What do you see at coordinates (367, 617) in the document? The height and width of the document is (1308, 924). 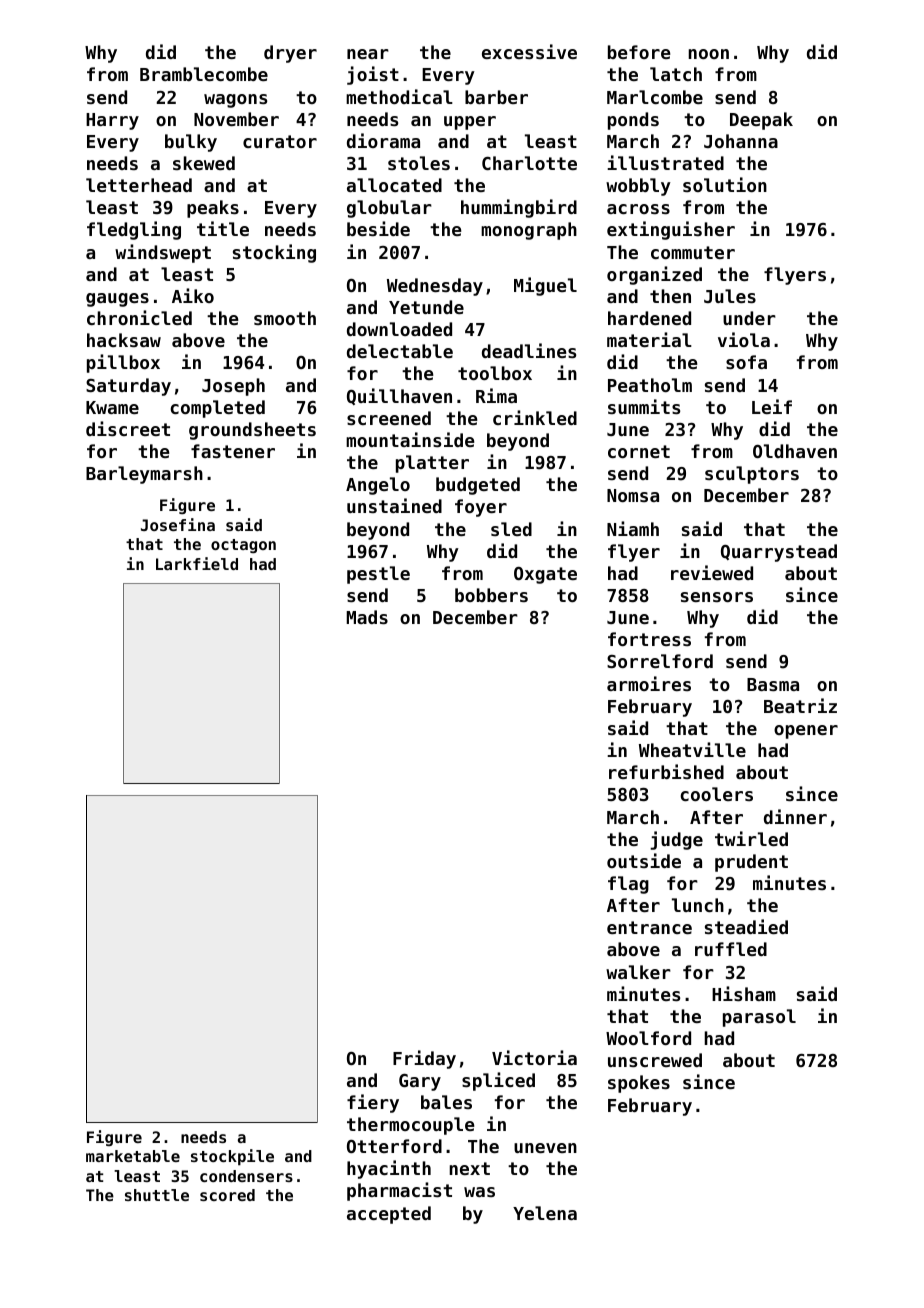 I see `Mads` at bounding box center [367, 617].
